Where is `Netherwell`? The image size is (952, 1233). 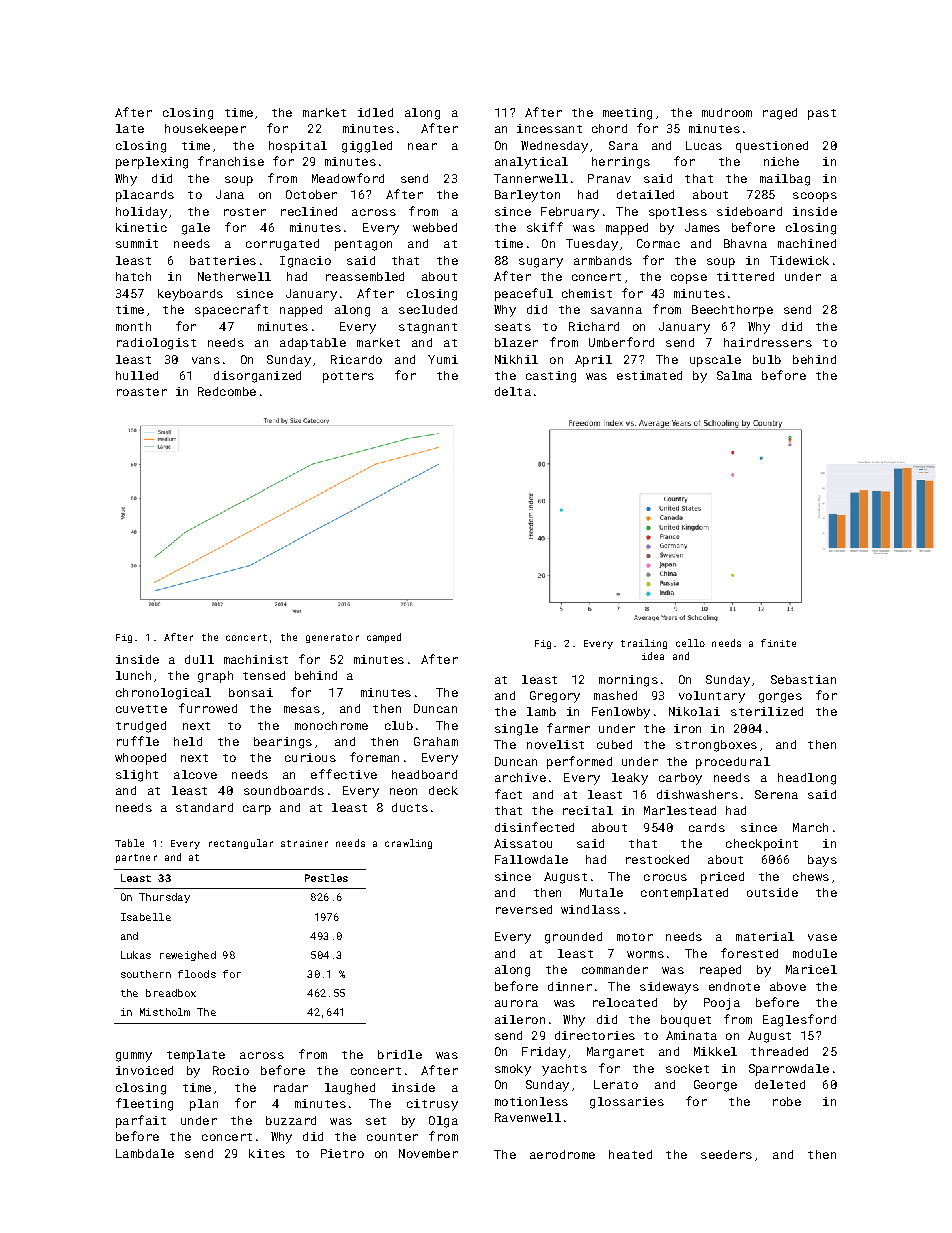
Netherwell is located at coordinates (234, 276).
